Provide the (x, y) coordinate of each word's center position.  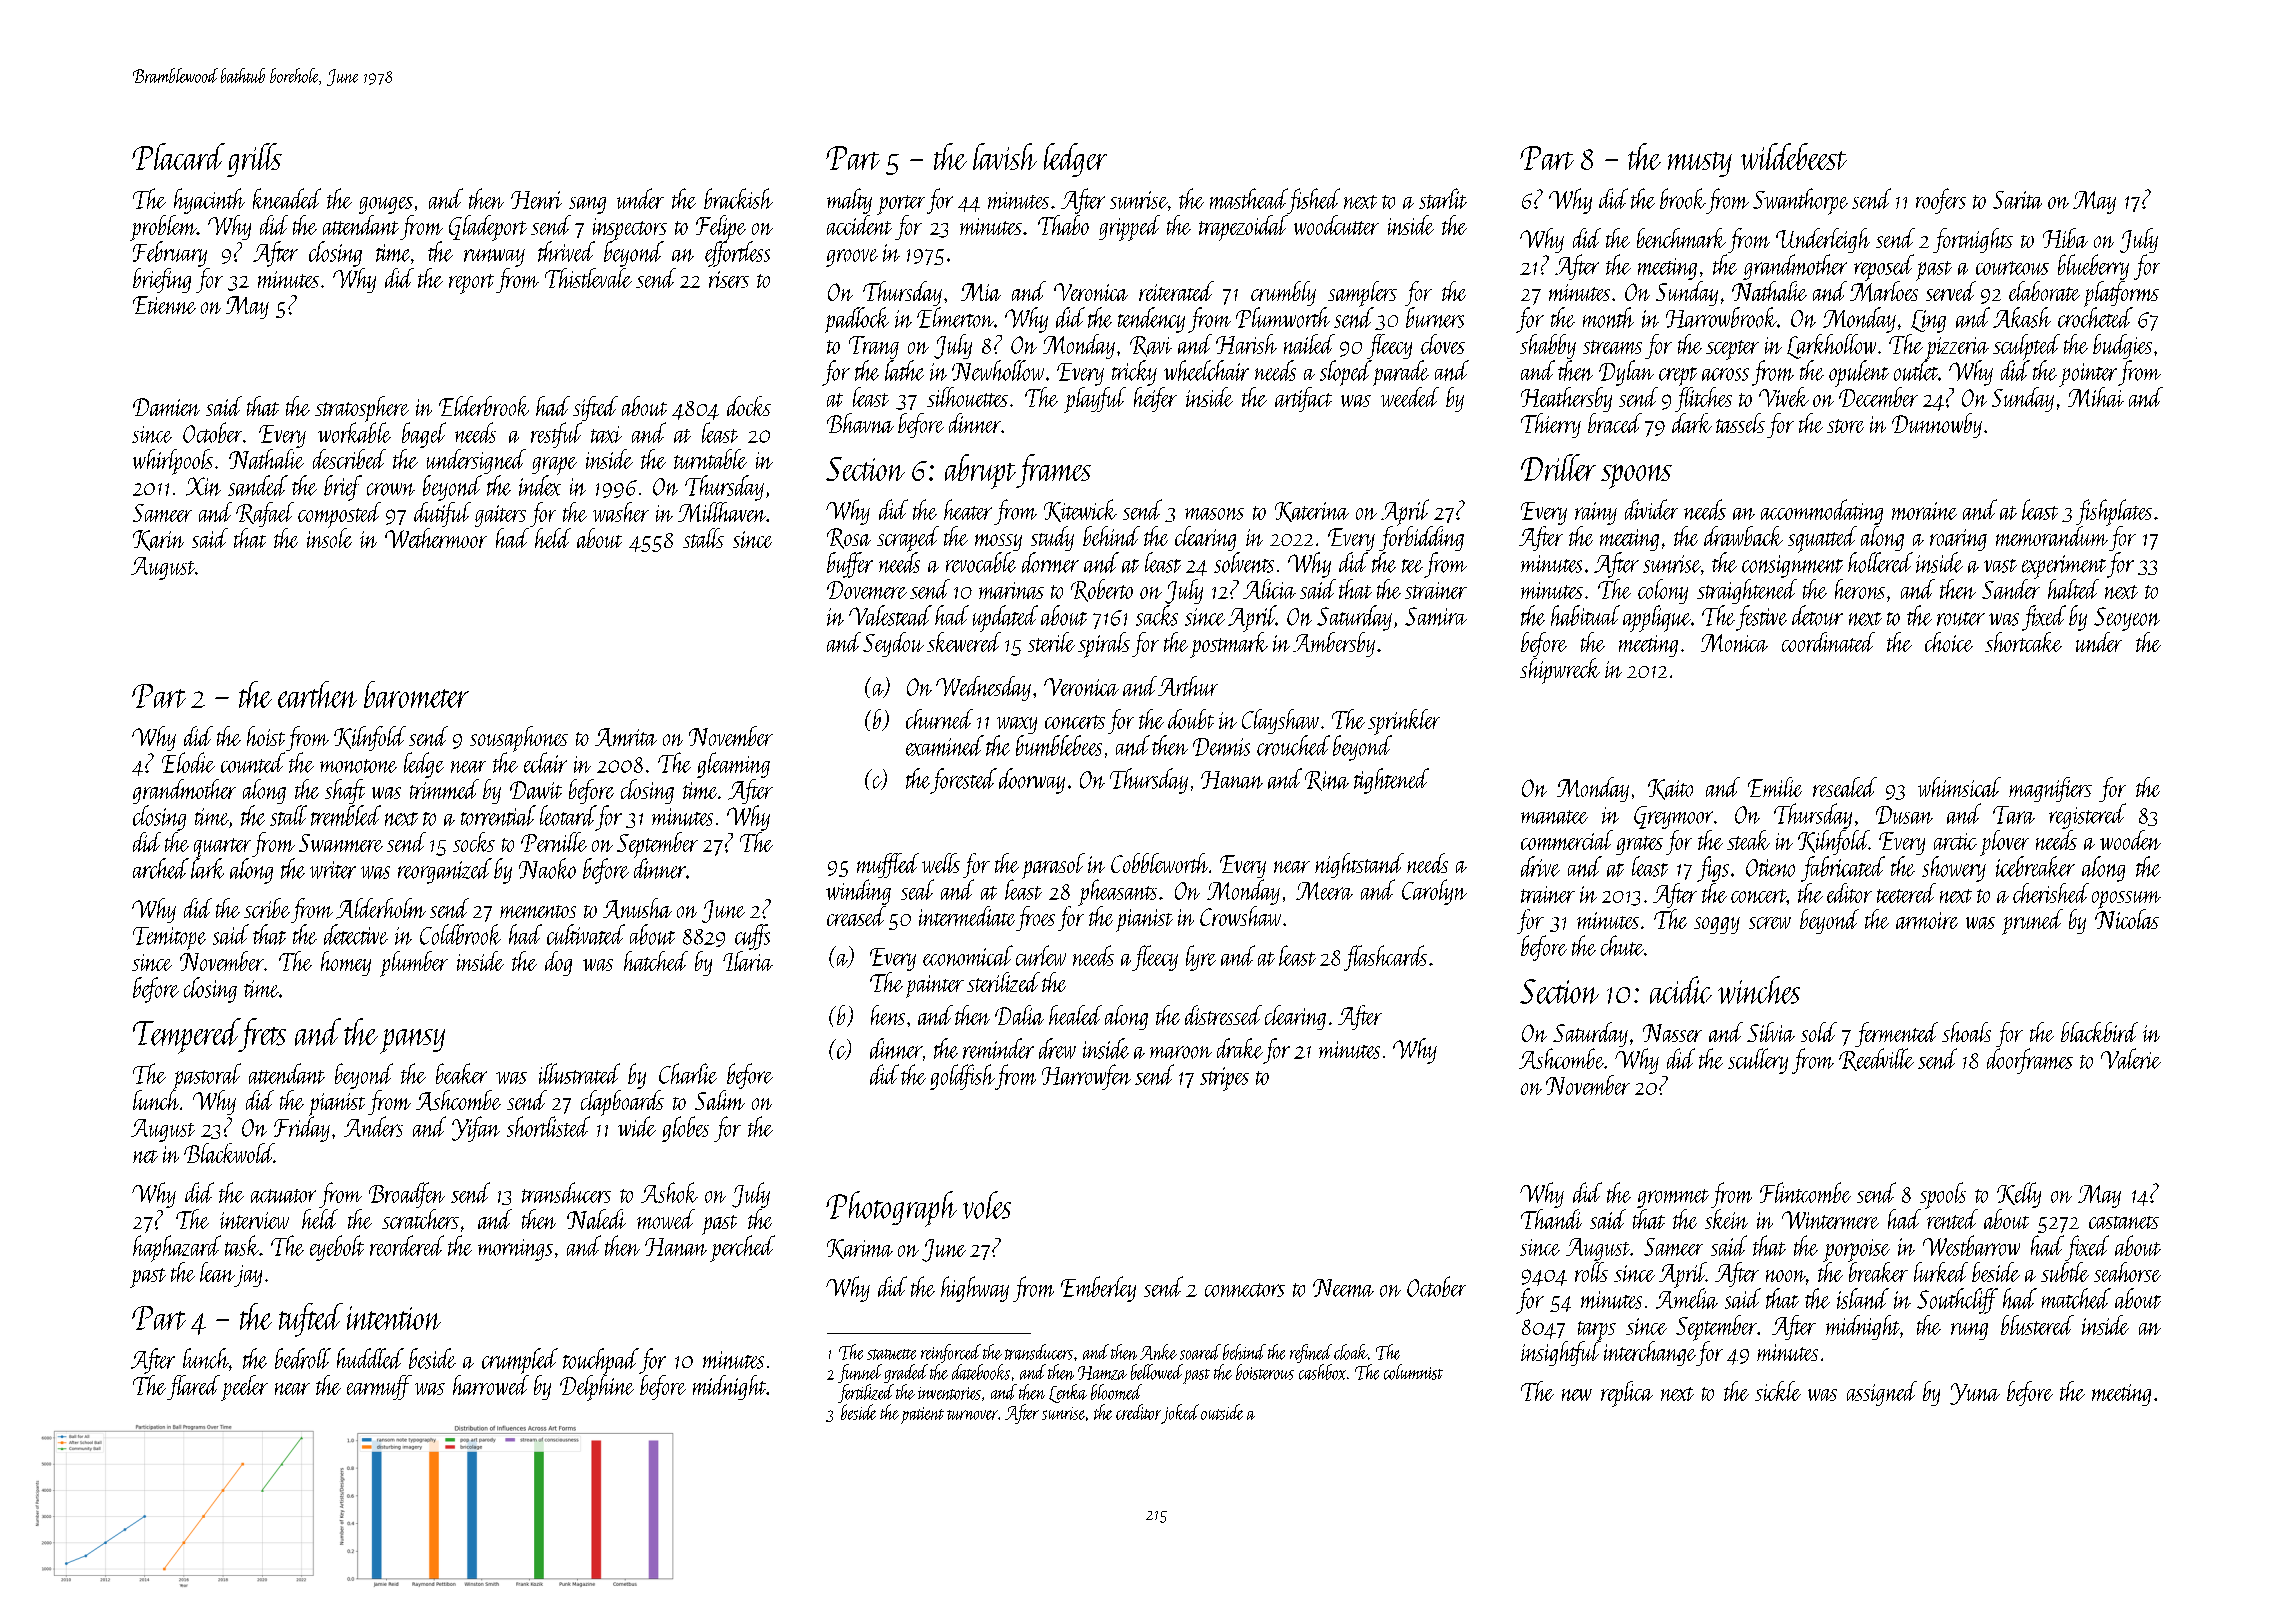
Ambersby (1334, 644)
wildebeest (1794, 156)
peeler (244, 1388)
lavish (1005, 156)
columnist (1413, 1372)
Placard (178, 156)
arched (161, 868)
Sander (2011, 589)
